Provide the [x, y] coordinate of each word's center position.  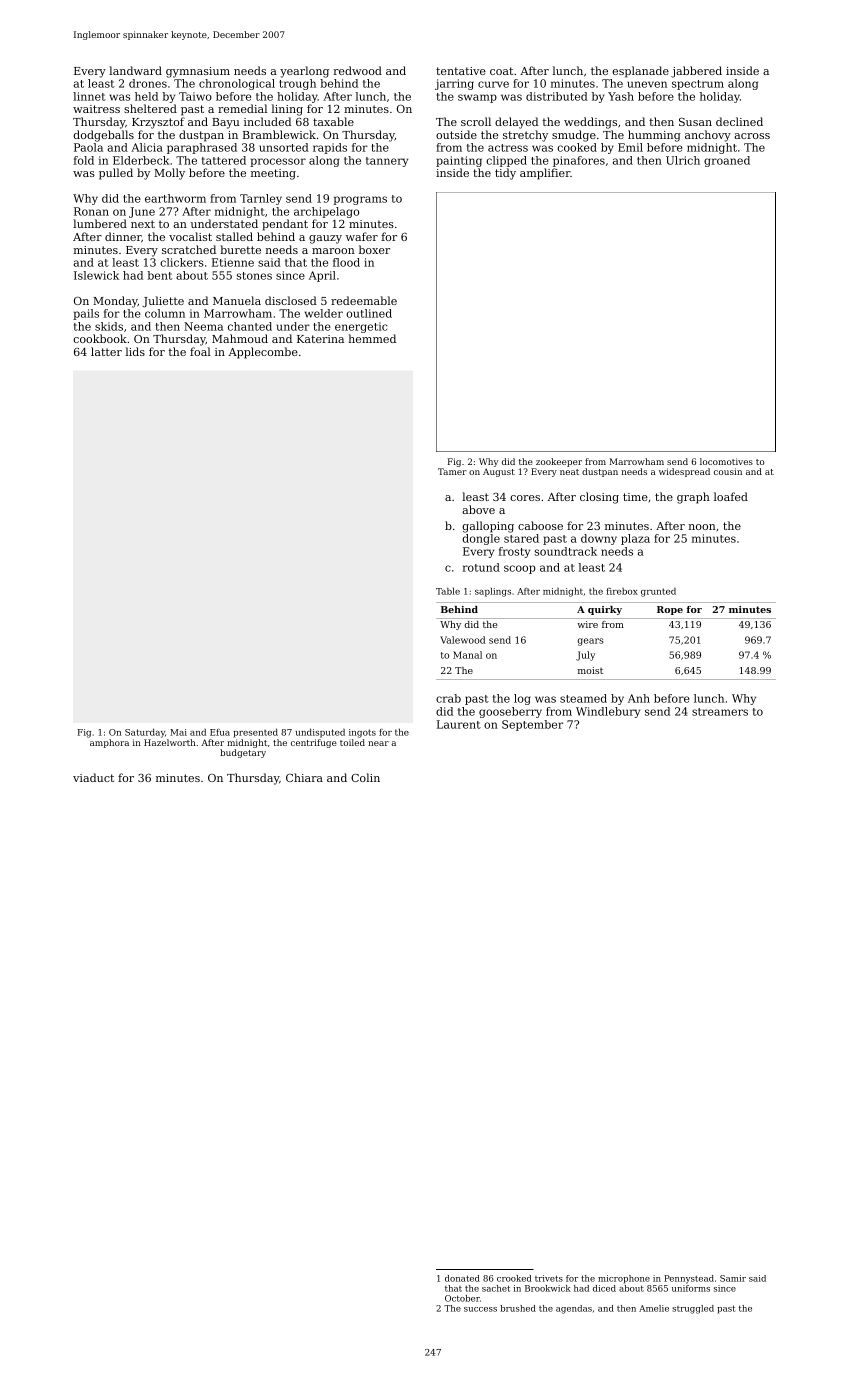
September [532, 725]
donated [462, 1278]
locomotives [726, 461]
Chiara [304, 777]
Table [448, 591]
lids [135, 351]
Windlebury [608, 712]
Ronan [91, 211]
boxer [374, 249]
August [499, 472]
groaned [727, 161]
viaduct [93, 777]
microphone [624, 1279]
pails [86, 314]
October [462, 1298]
